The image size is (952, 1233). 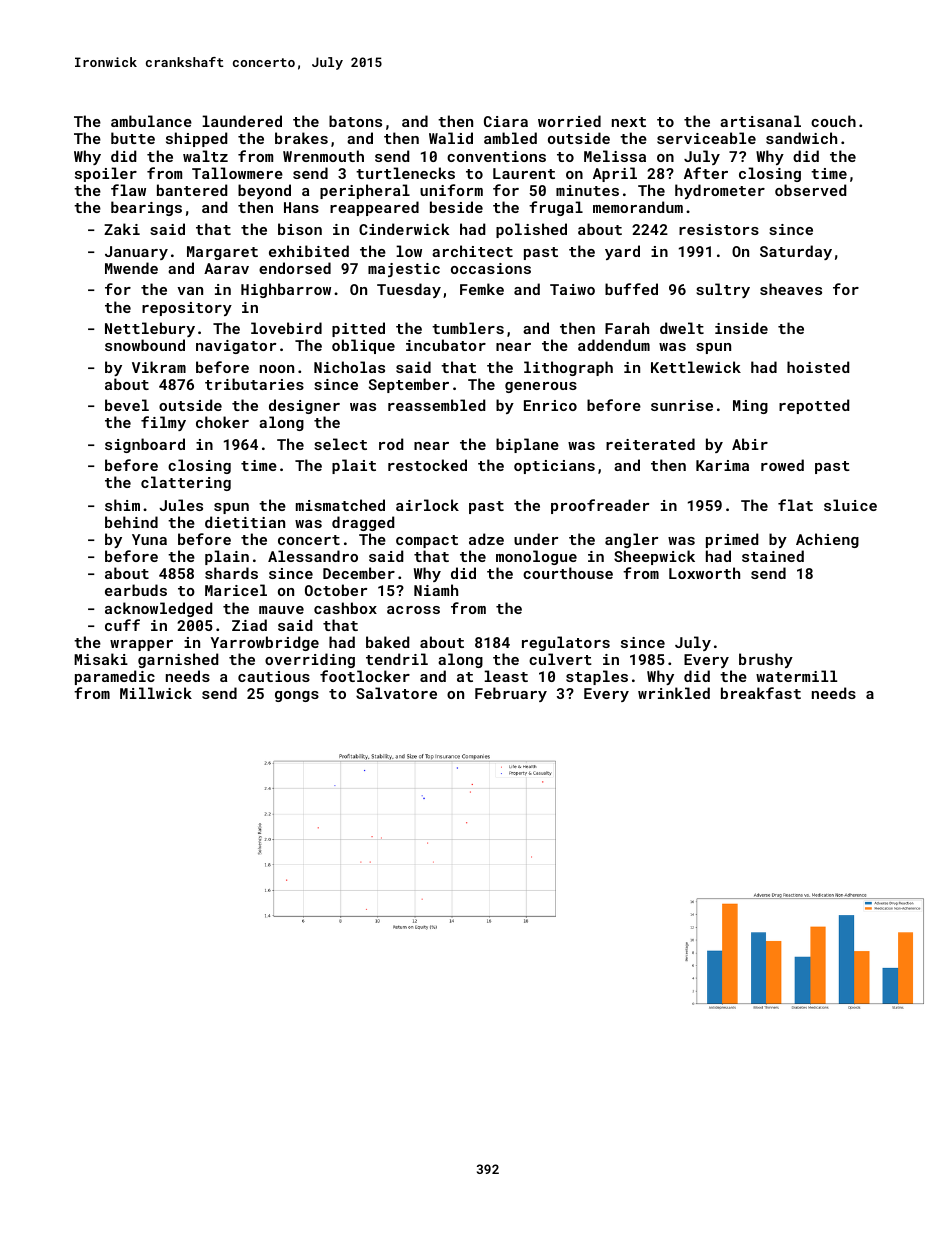 What do you see at coordinates (550, 405) in the image?
I see `Enrico` at bounding box center [550, 405].
